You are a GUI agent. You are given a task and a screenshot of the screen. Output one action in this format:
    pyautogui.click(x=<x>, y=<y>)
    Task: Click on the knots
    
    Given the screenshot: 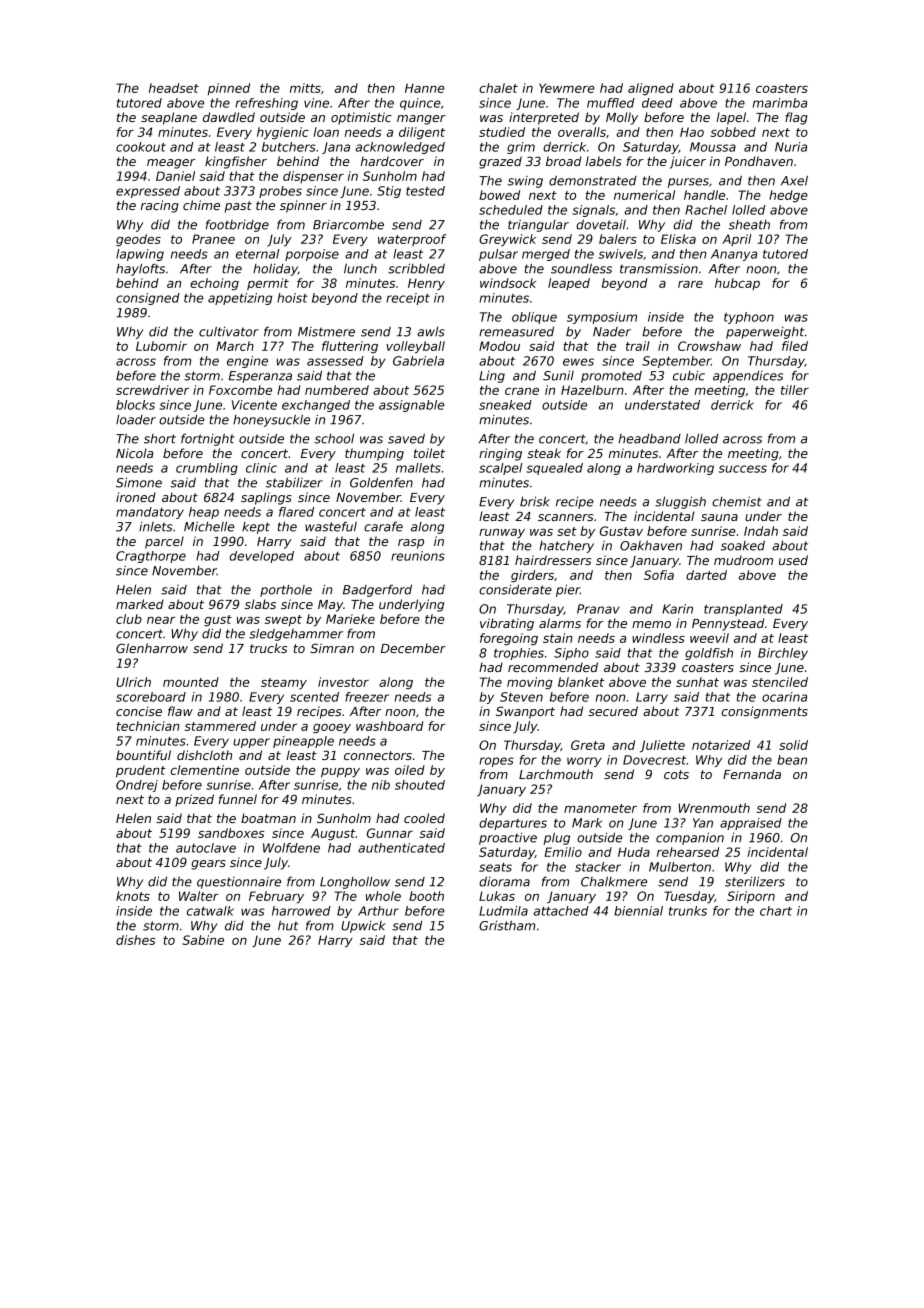 What is the action you would take?
    pyautogui.click(x=133, y=896)
